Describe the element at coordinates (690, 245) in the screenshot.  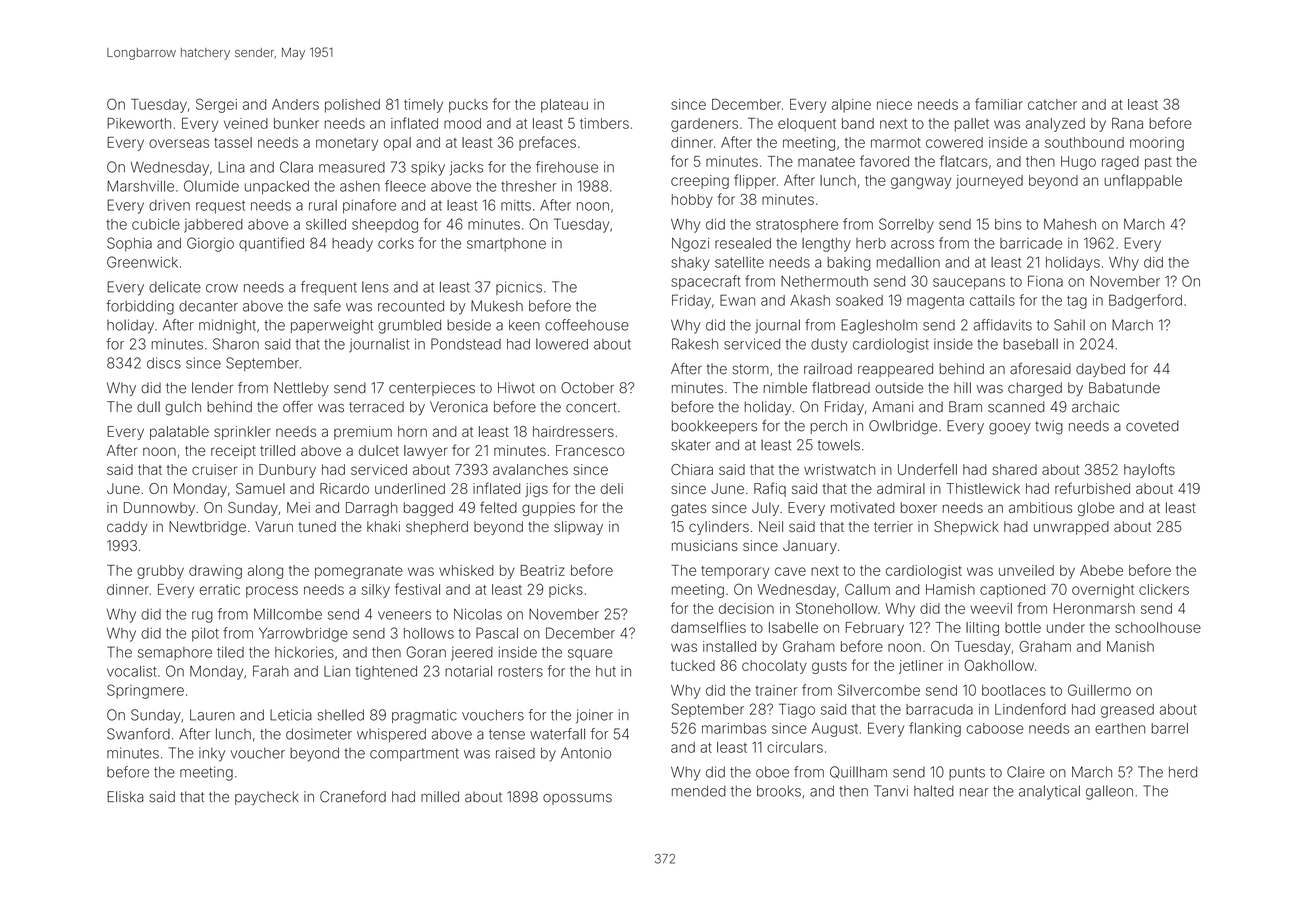
I see `Ngozi` at that location.
